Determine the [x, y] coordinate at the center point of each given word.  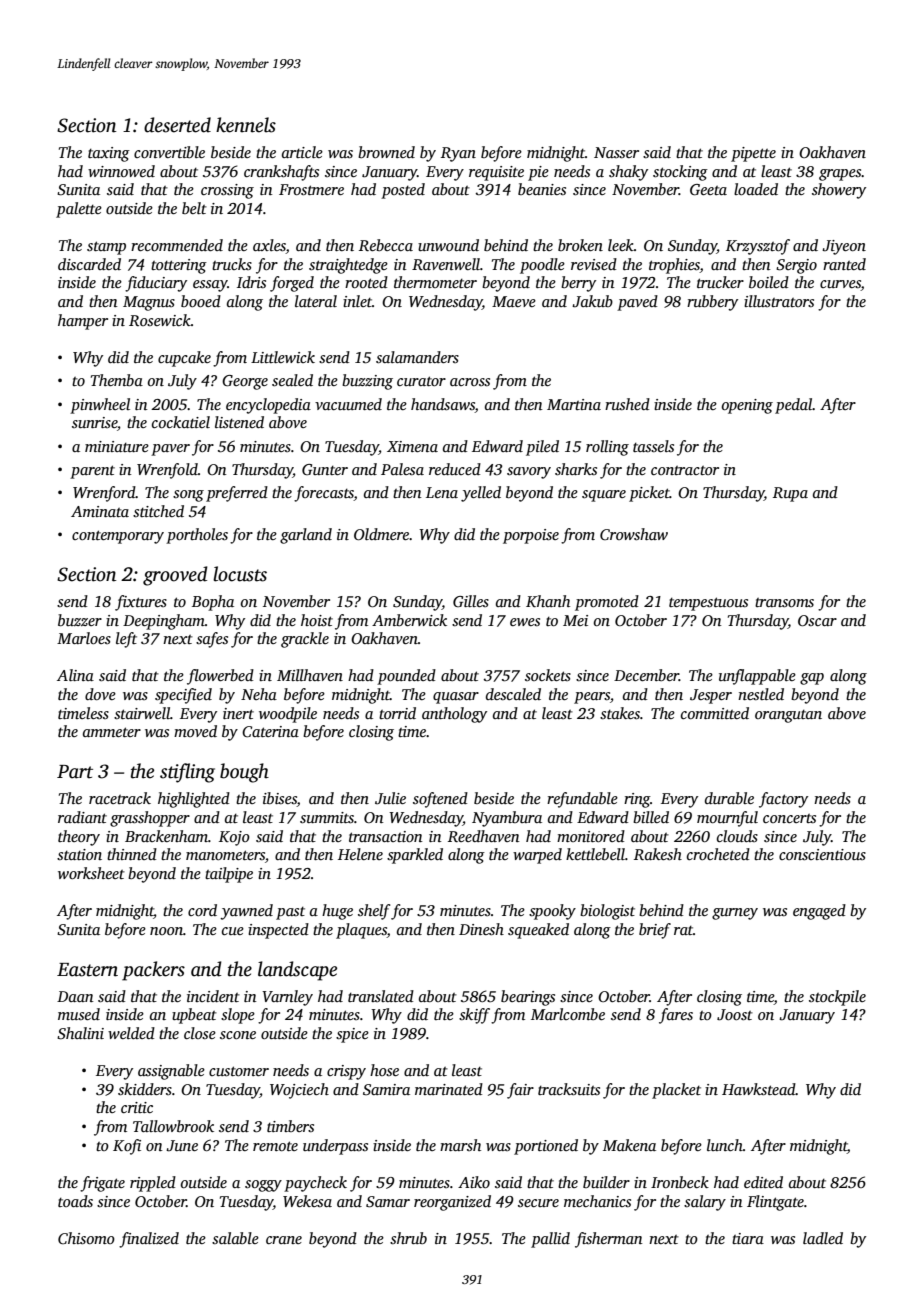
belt [194, 208]
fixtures [141, 603]
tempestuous [708, 604]
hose [384, 1070]
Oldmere [382, 534]
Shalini [80, 1033]
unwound [448, 245]
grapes [840, 175]
